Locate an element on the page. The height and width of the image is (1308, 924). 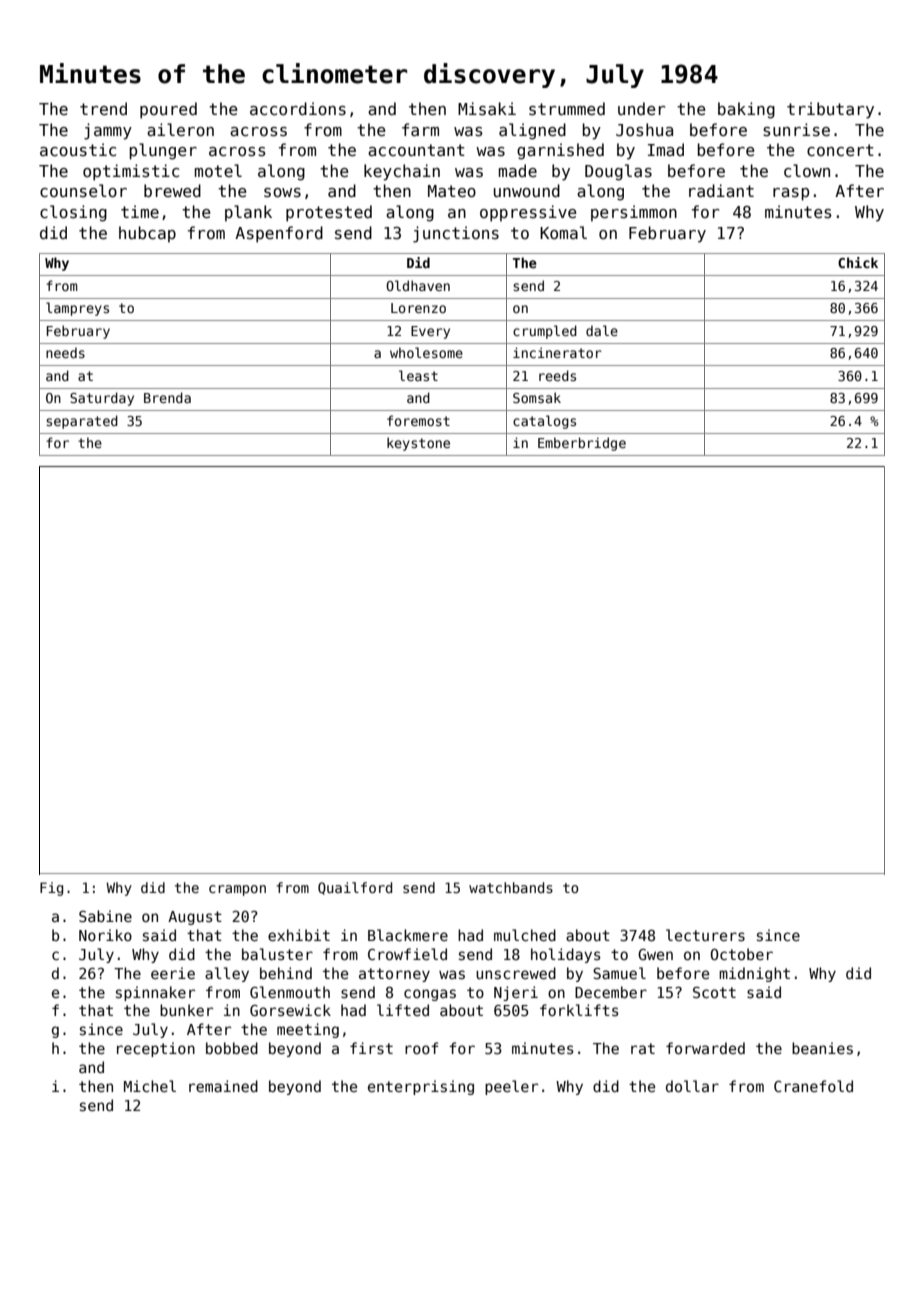
accordions is located at coordinates (298, 108).
